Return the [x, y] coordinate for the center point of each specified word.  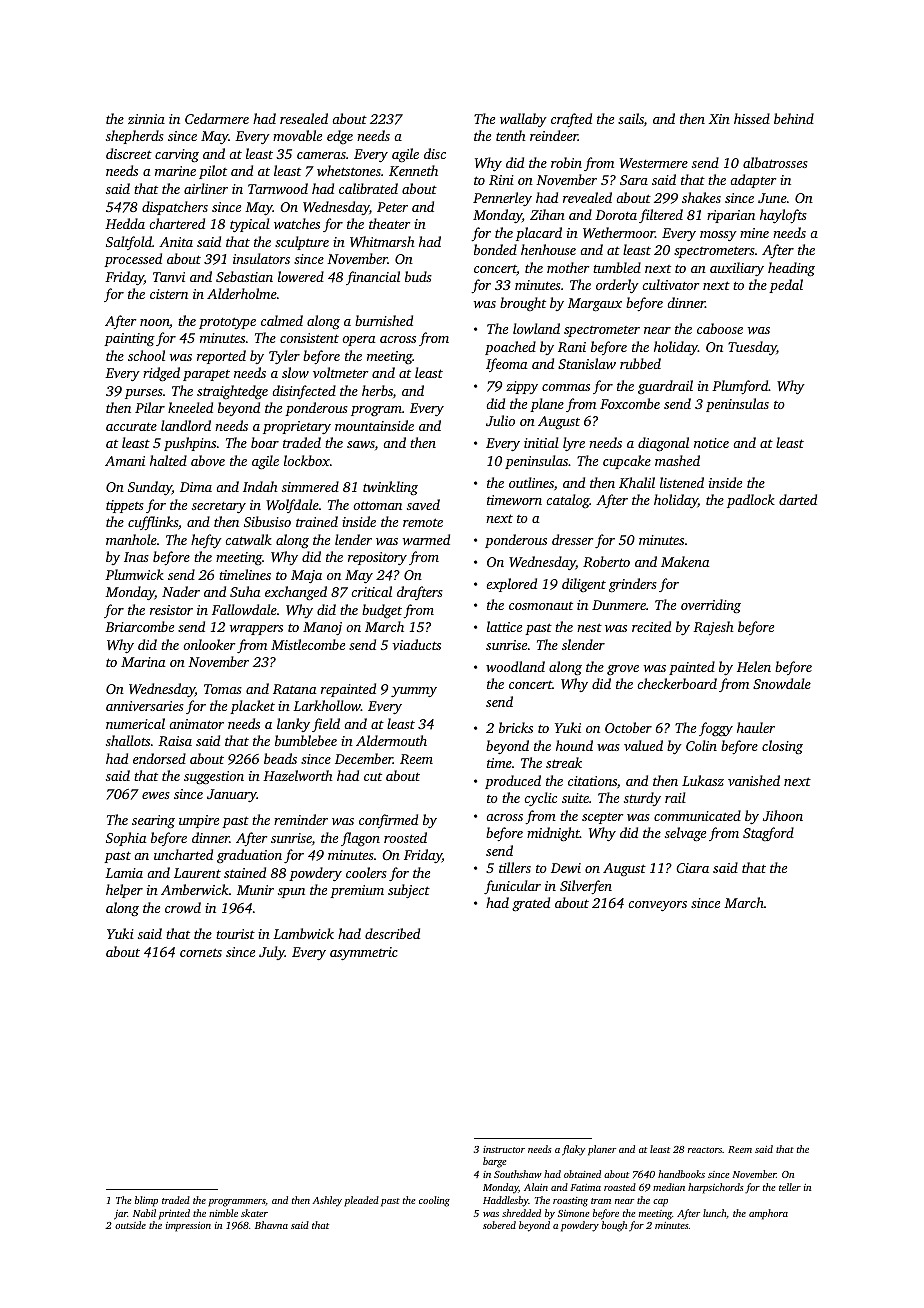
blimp [146, 1201]
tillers [515, 867]
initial [541, 442]
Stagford [768, 834]
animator [196, 724]
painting [129, 340]
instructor [504, 1149]
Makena [685, 561]
